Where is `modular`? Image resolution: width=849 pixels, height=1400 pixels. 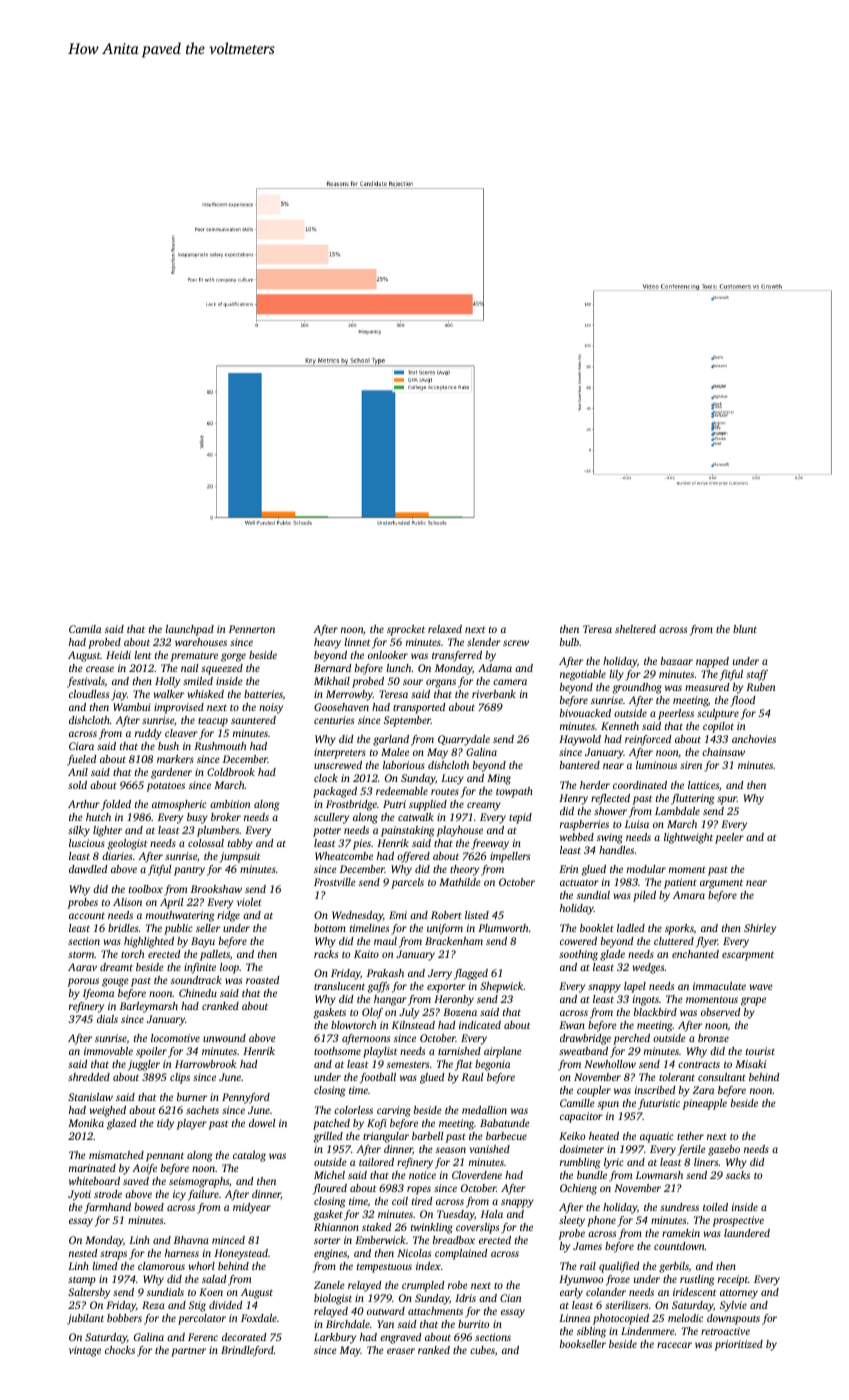
modular is located at coordinates (646, 869).
